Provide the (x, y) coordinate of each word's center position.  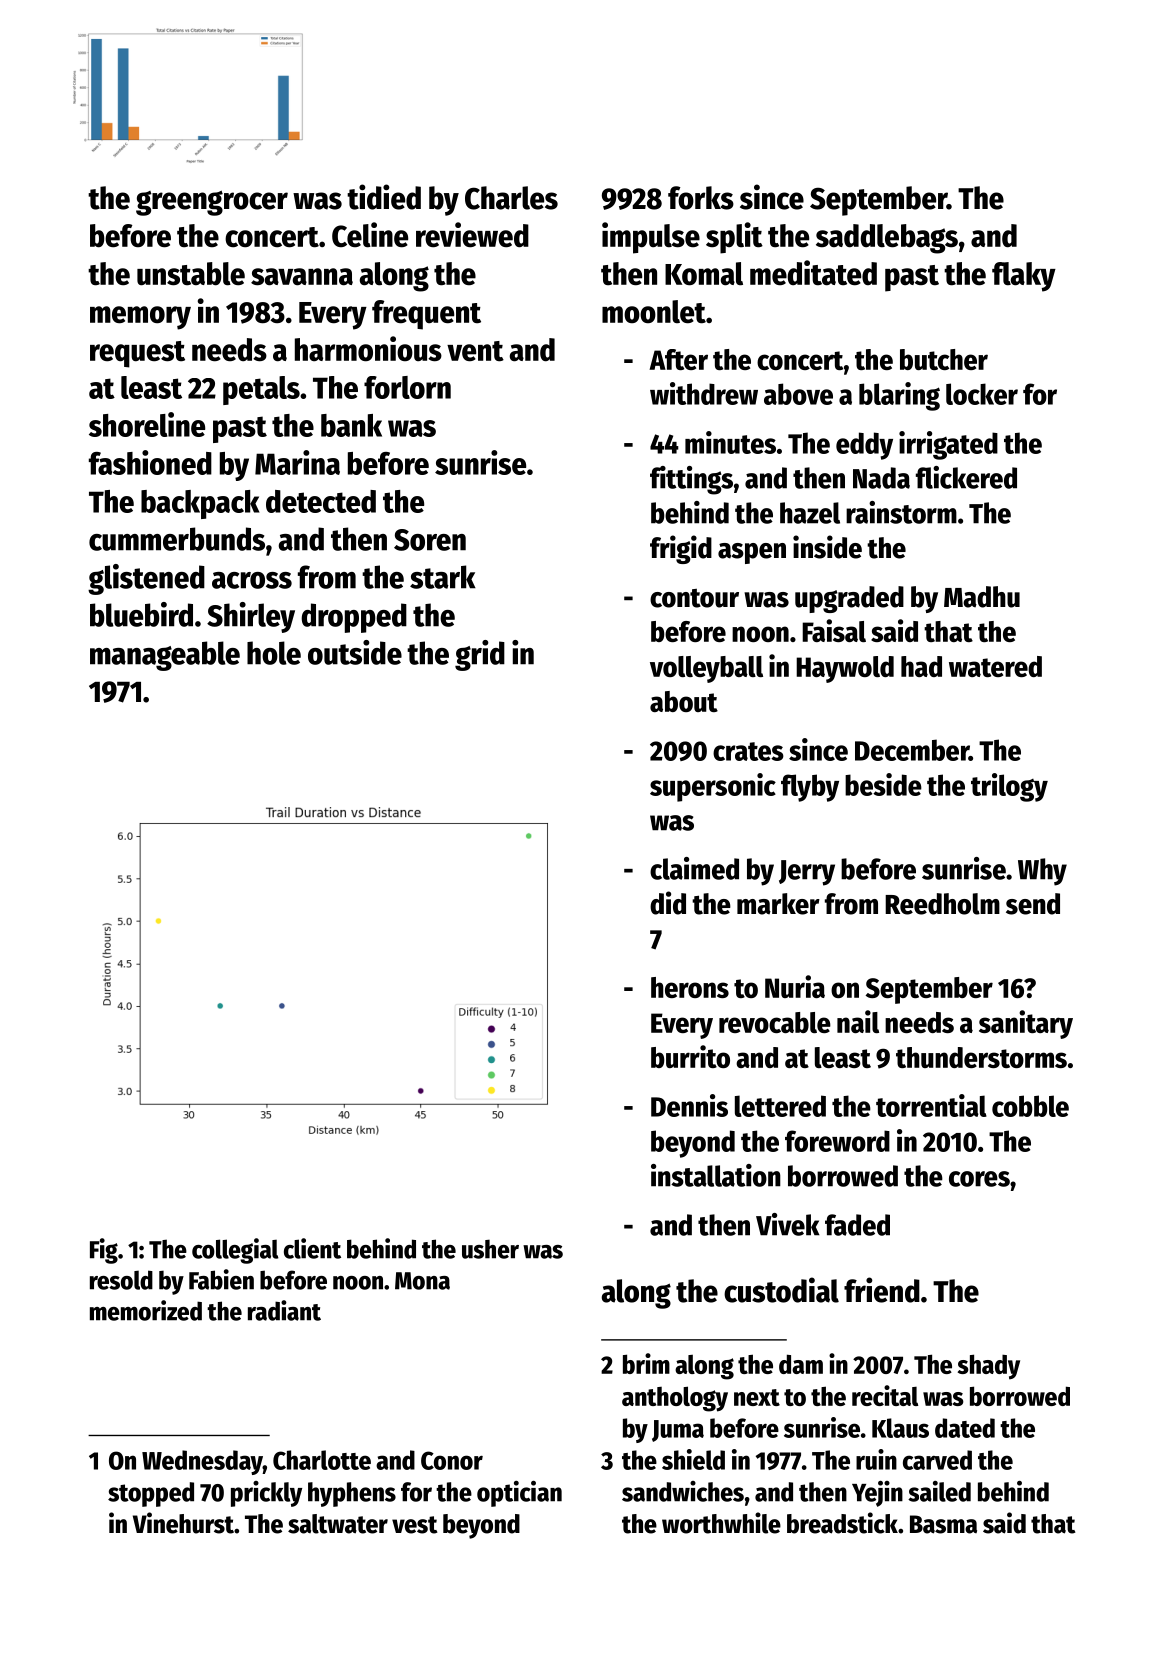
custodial (781, 1290)
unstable (191, 274)
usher (490, 1249)
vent (475, 351)
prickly (266, 1494)
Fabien (221, 1279)
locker (982, 394)
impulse (651, 238)
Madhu (982, 597)
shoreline (147, 424)
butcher (944, 359)
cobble (1030, 1106)
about (684, 701)
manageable (165, 656)
